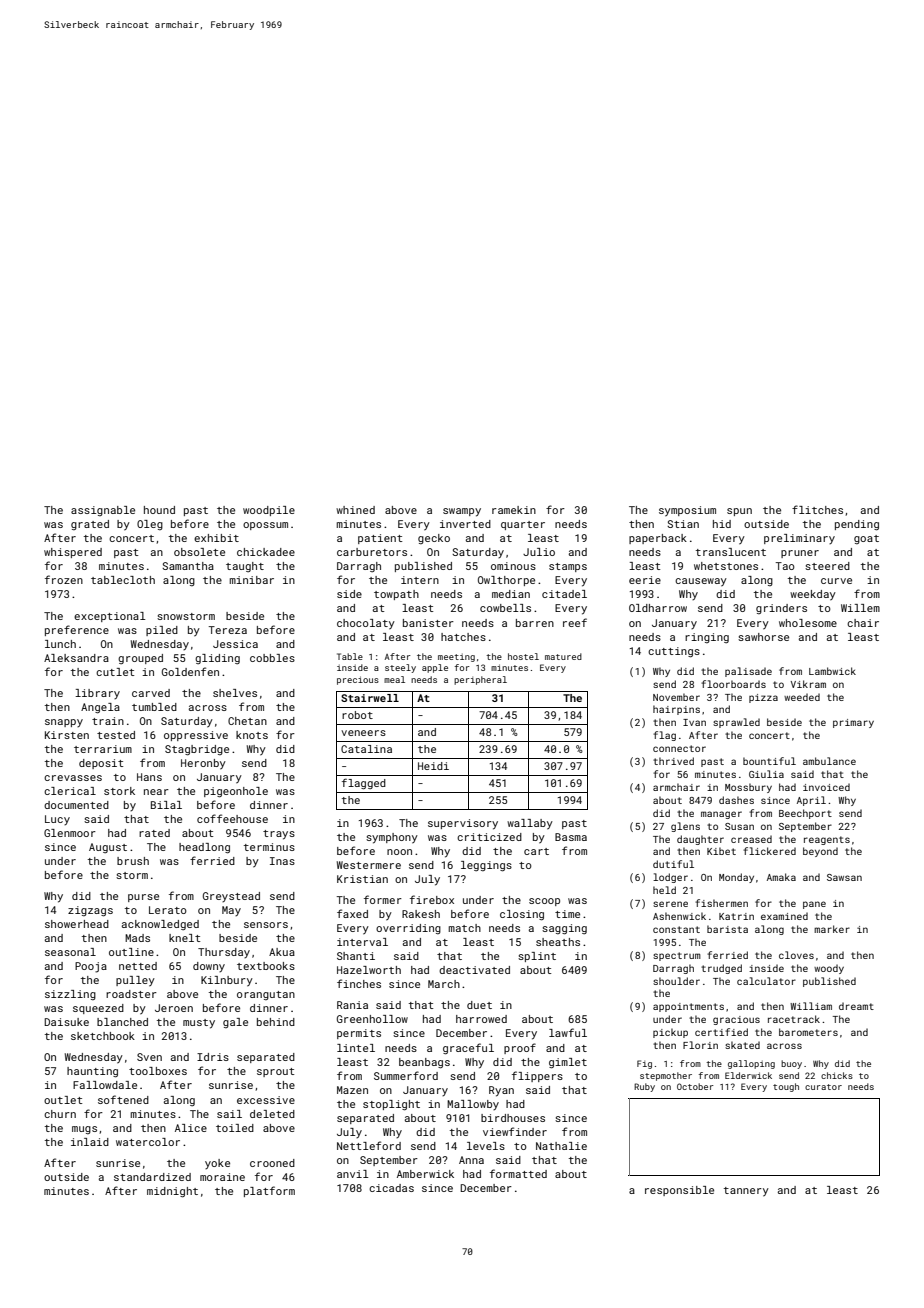 The width and height of the screenshot is (924, 1308). Describe the element at coordinates (564, 929) in the screenshot. I see `sagging` at that location.
